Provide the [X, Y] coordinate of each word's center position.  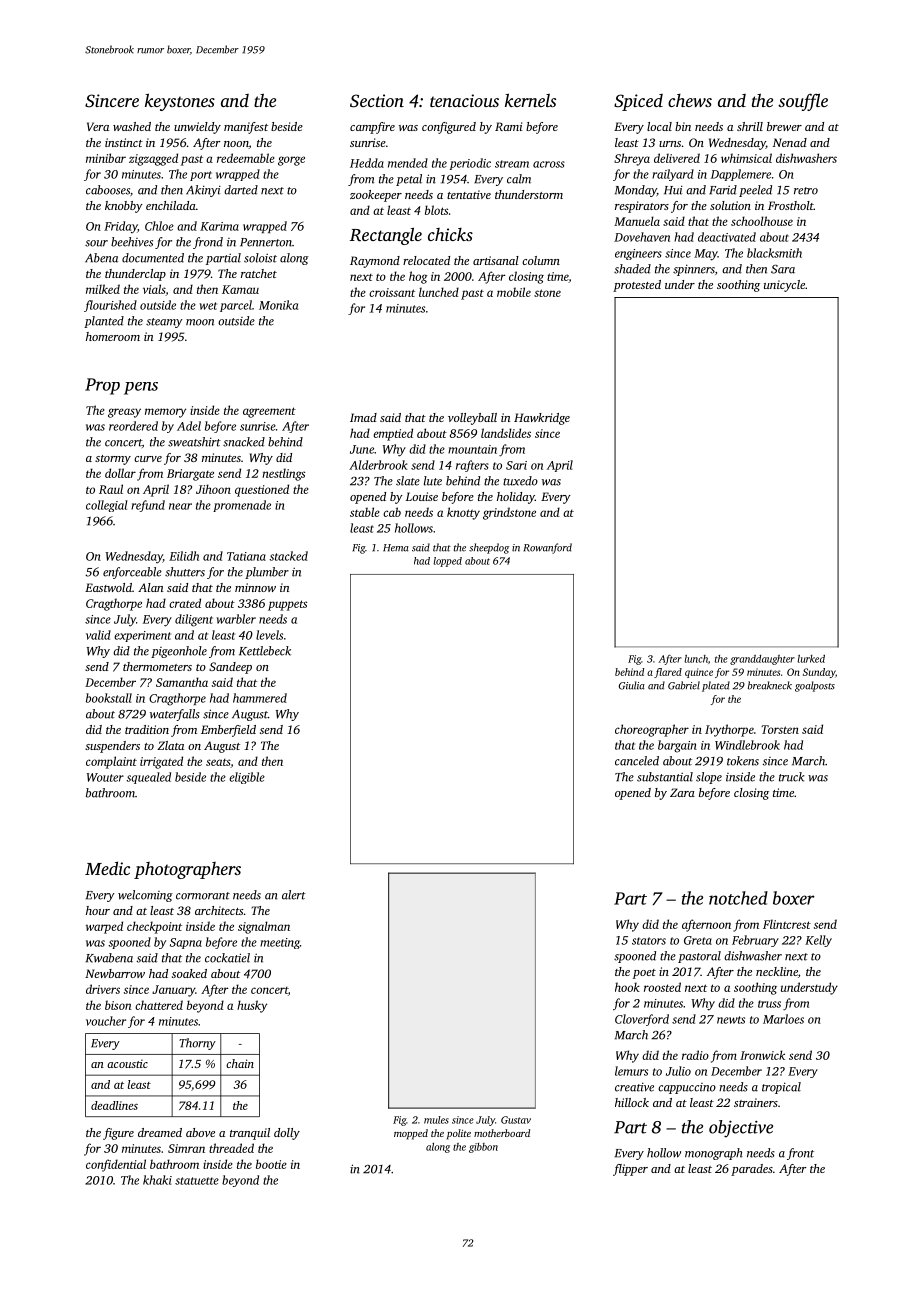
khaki [157, 1180]
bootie [271, 1164]
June [362, 449]
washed [132, 126]
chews [690, 100]
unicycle [784, 286]
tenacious [464, 100]
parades [752, 1170]
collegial [107, 506]
